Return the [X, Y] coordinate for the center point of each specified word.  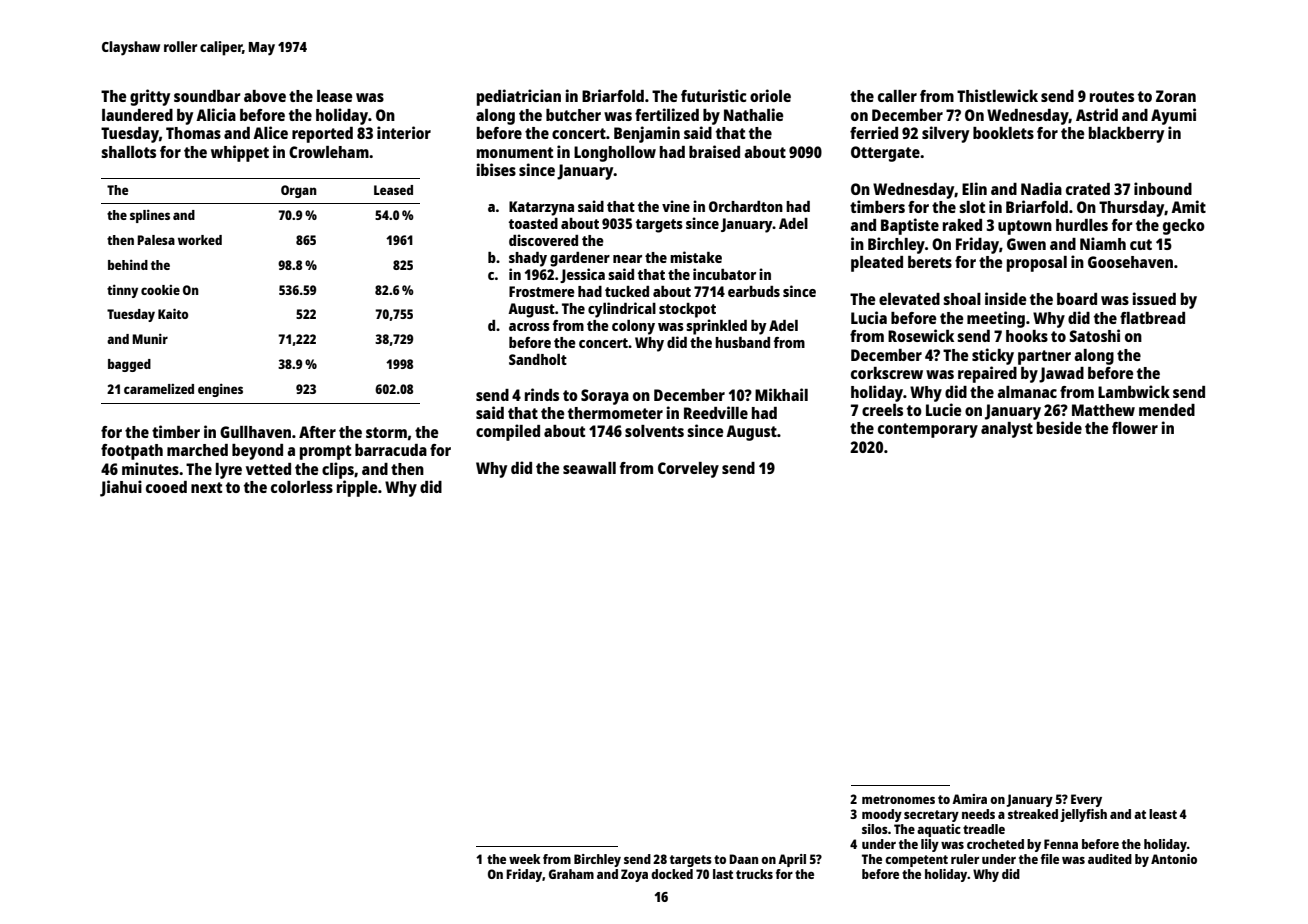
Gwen [1026, 244]
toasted [533, 223]
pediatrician [519, 97]
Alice [270, 132]
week [524, 859]
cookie [160, 290]
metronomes [898, 799]
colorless [302, 487]
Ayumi [1173, 116]
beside [1059, 427]
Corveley [688, 470]
